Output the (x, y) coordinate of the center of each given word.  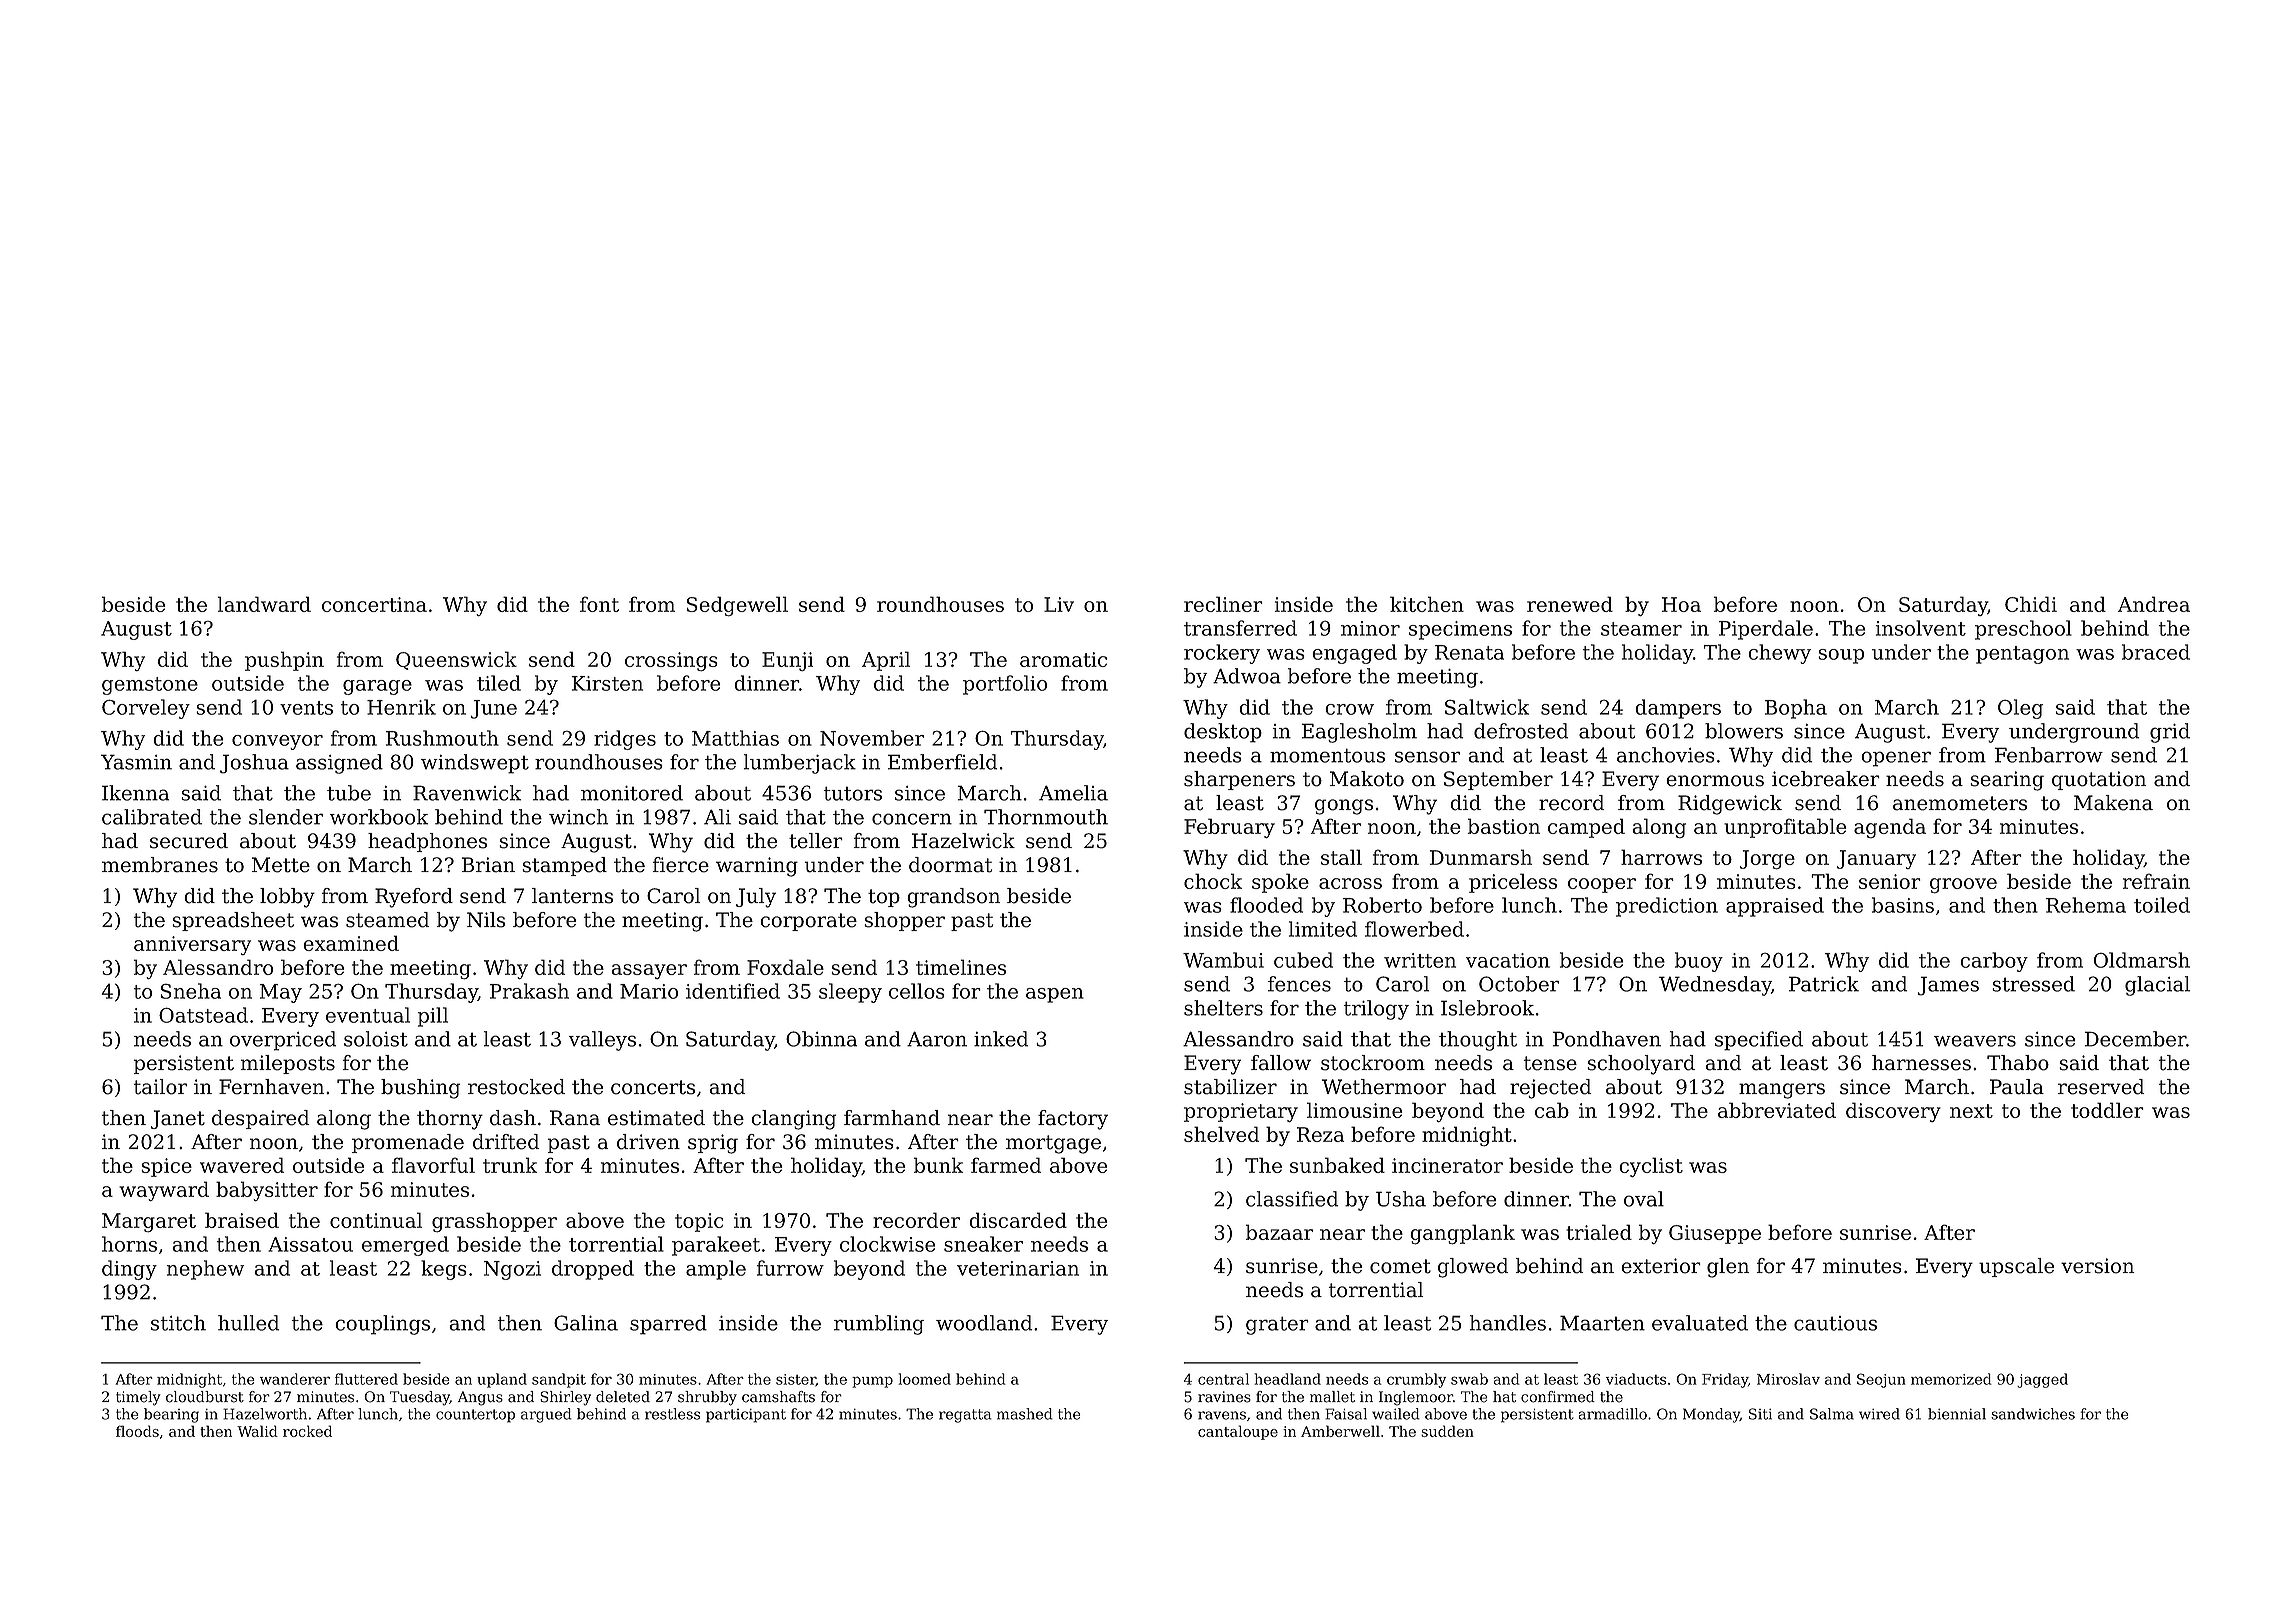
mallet (1332, 1397)
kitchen (1427, 604)
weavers (1975, 1041)
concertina (374, 604)
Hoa (1681, 604)
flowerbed (1414, 929)
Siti (1760, 1414)
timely (138, 1398)
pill (433, 1017)
